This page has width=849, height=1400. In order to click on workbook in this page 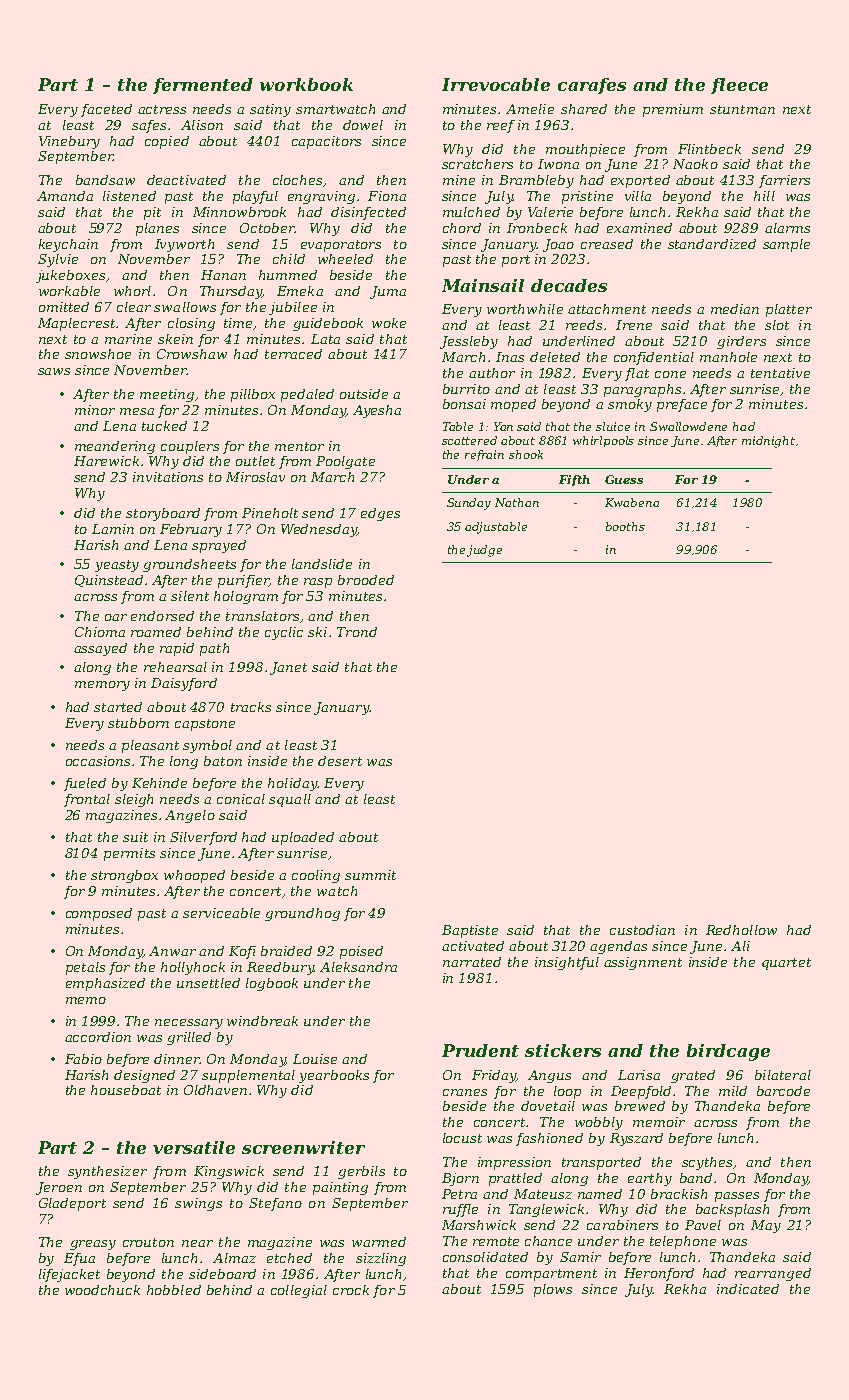, I will do `click(306, 84)`.
